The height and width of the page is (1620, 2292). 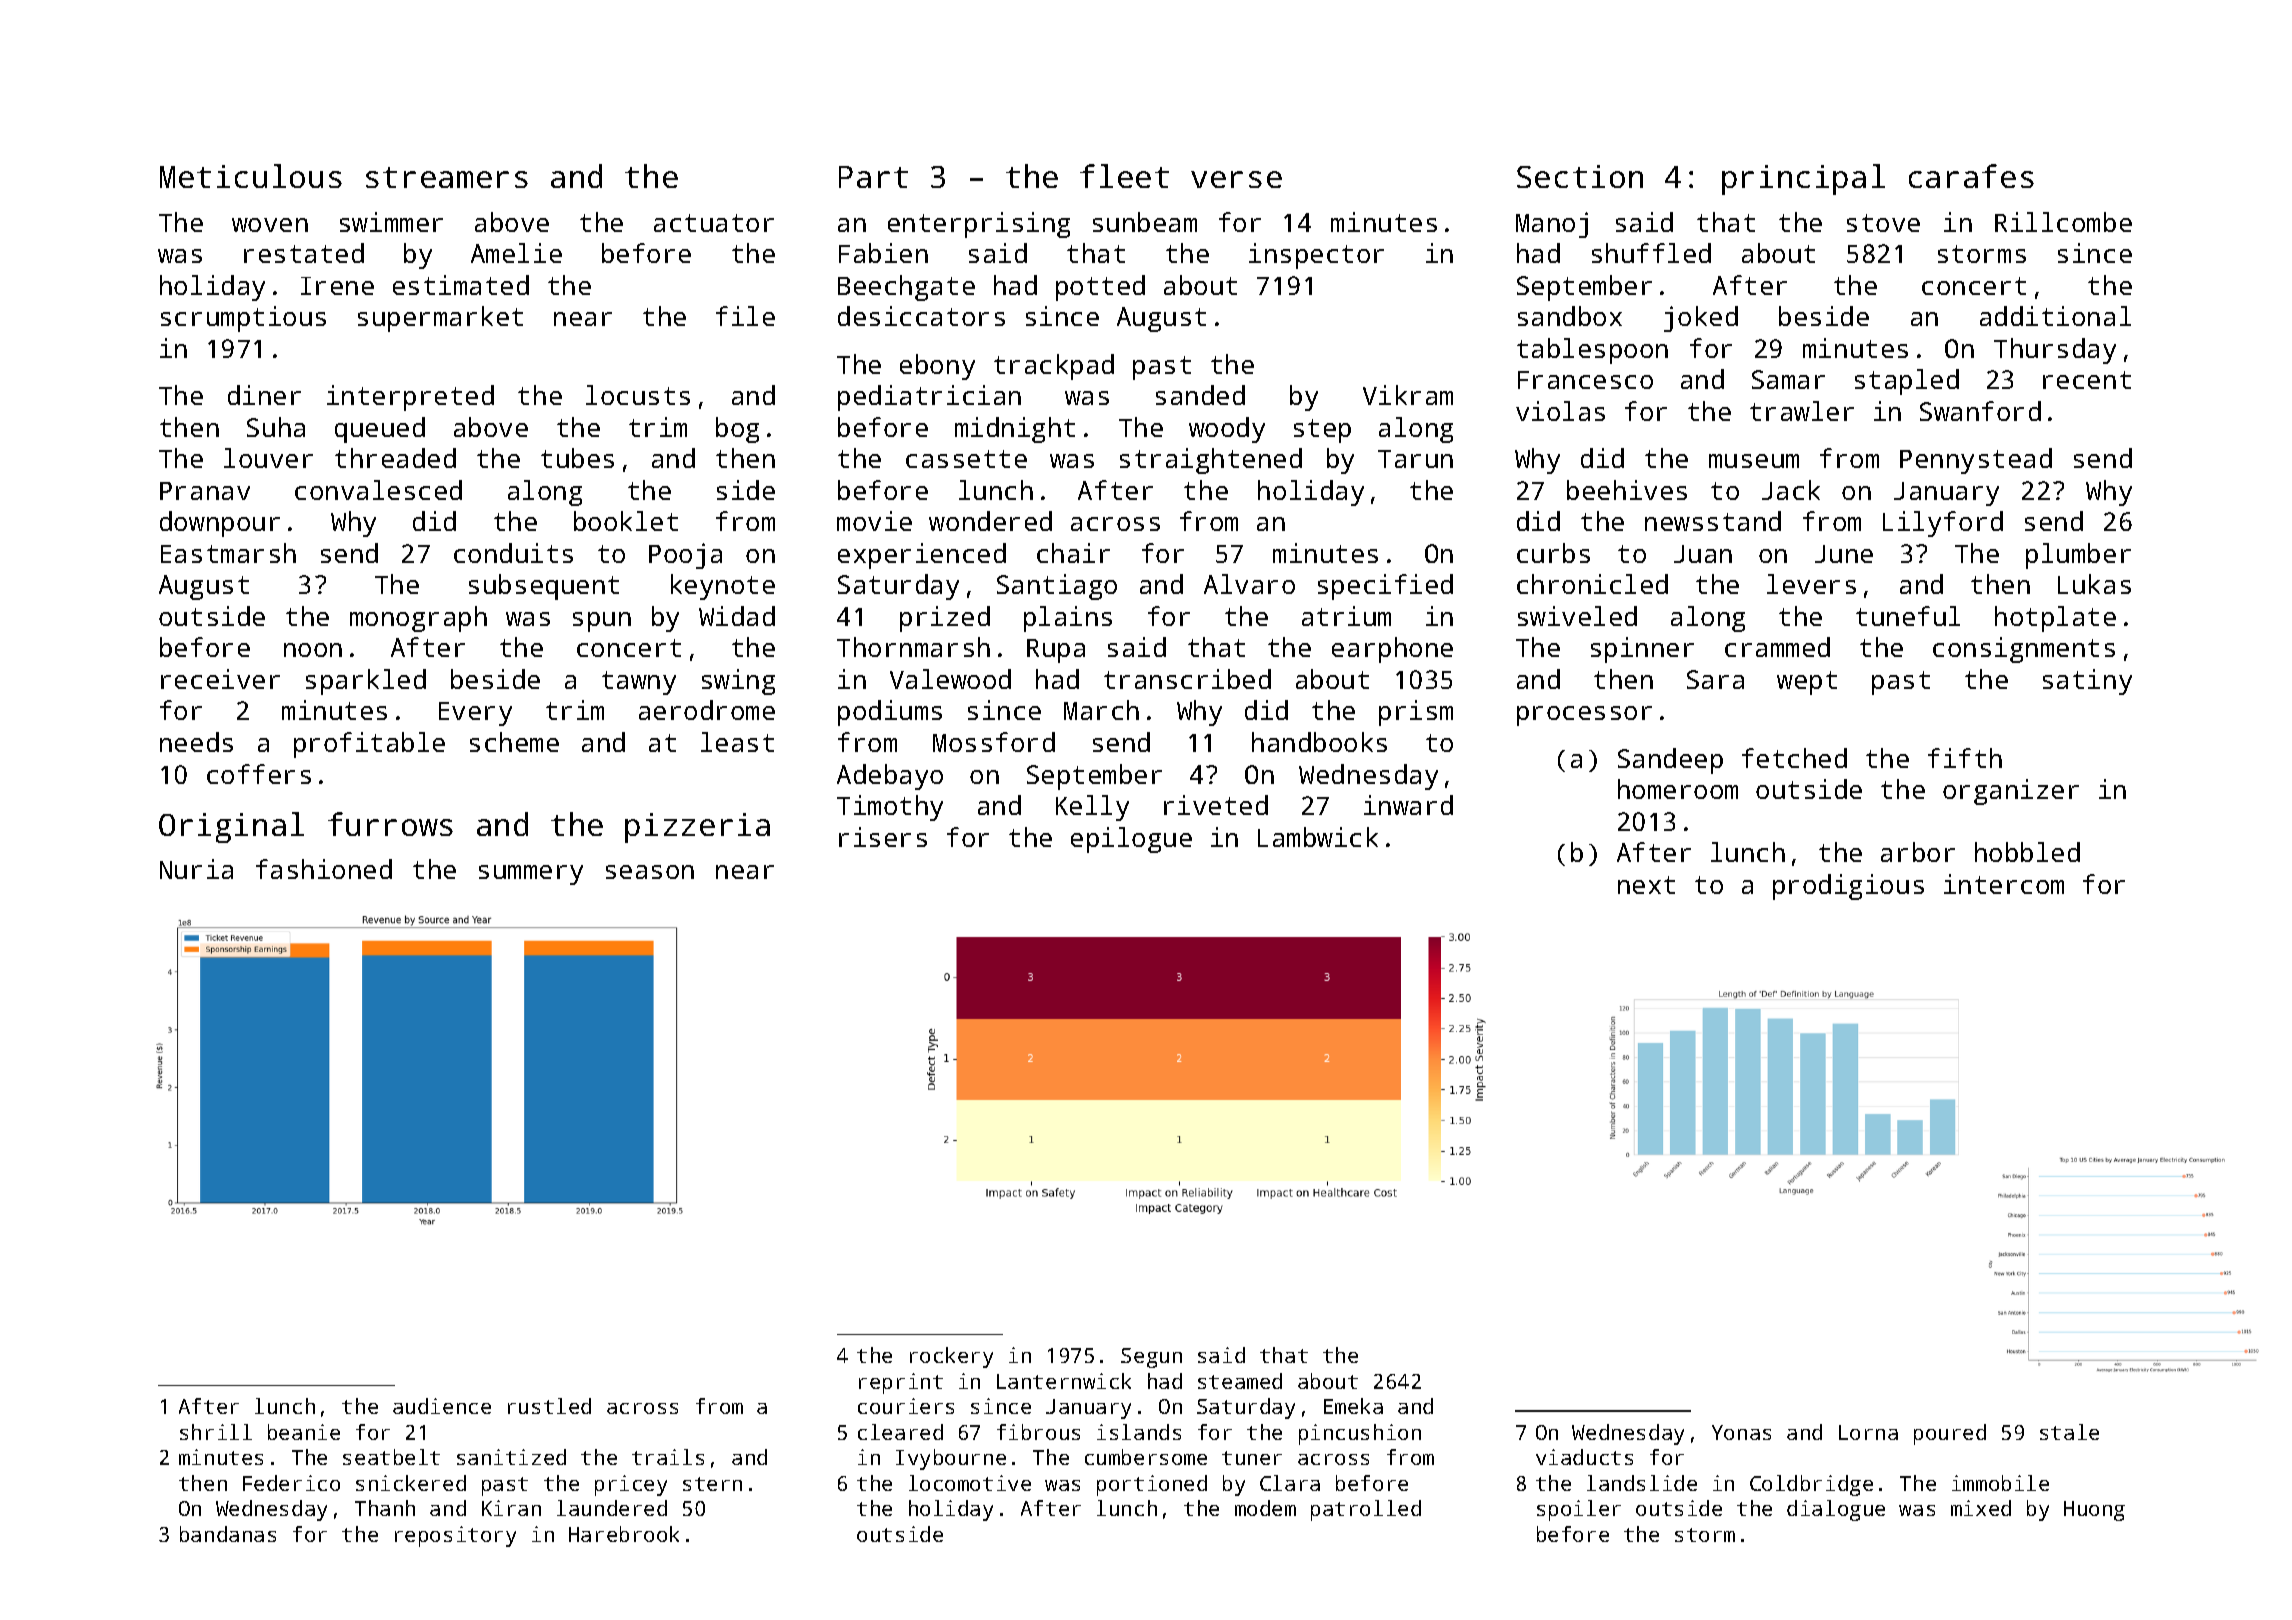 What do you see at coordinates (612, 1508) in the page?
I see `laundered` at bounding box center [612, 1508].
